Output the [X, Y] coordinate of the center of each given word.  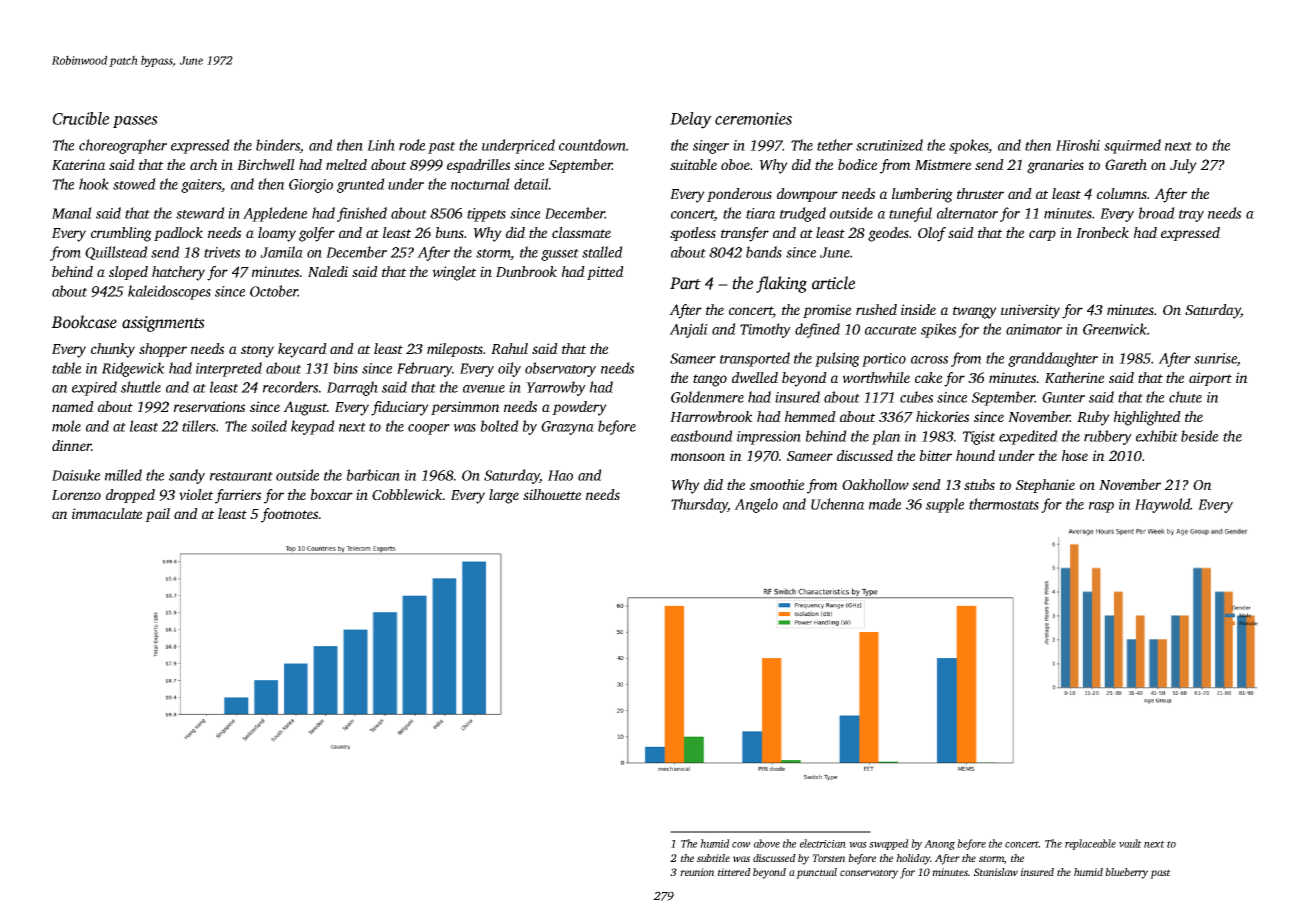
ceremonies [753, 118]
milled [123, 475]
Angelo [756, 505]
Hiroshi [1078, 145]
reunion [697, 872]
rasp [1101, 507]
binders [278, 146]
